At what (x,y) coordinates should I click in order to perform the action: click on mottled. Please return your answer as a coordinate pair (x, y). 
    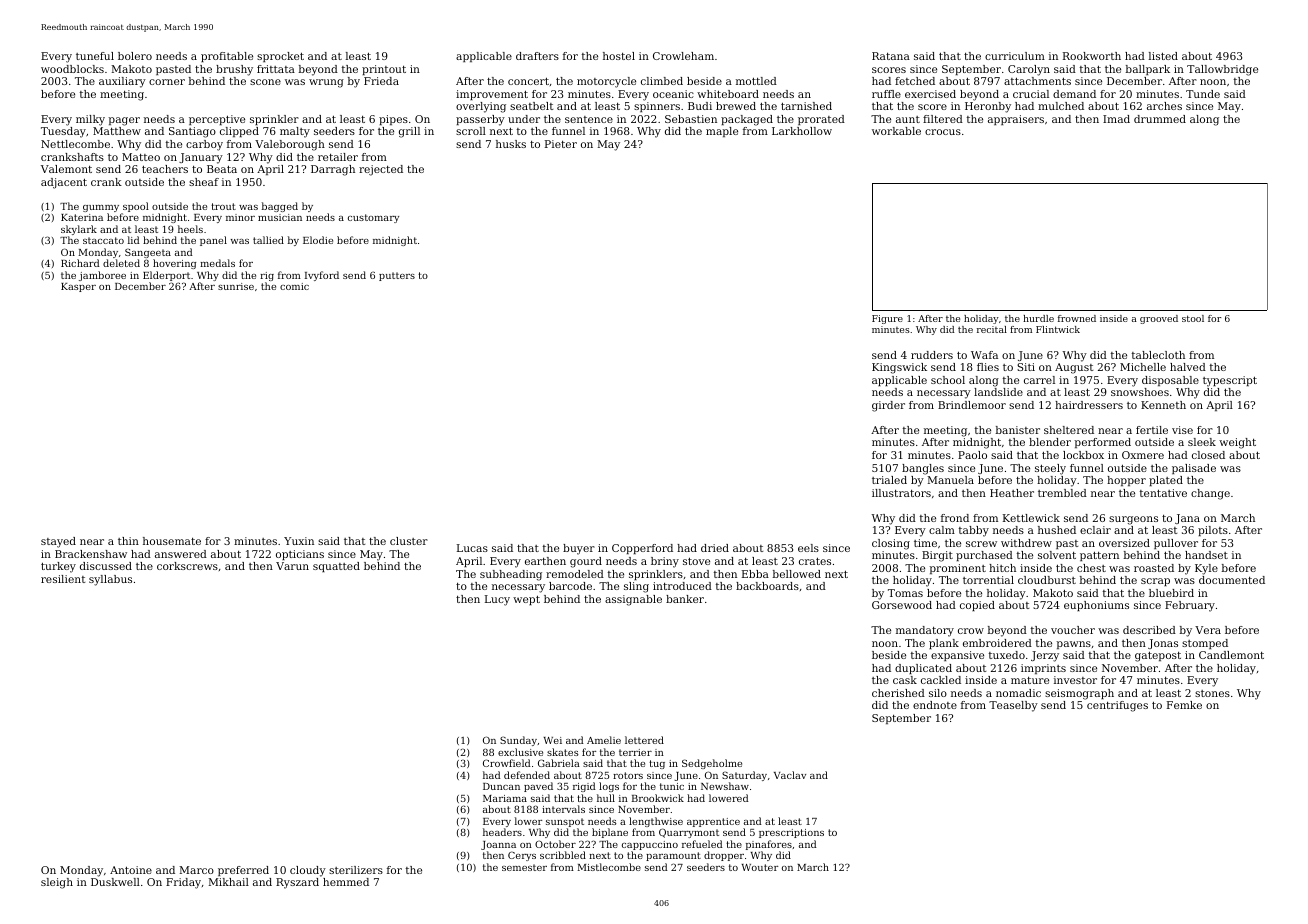
    Looking at the image, I should click on (756, 81).
